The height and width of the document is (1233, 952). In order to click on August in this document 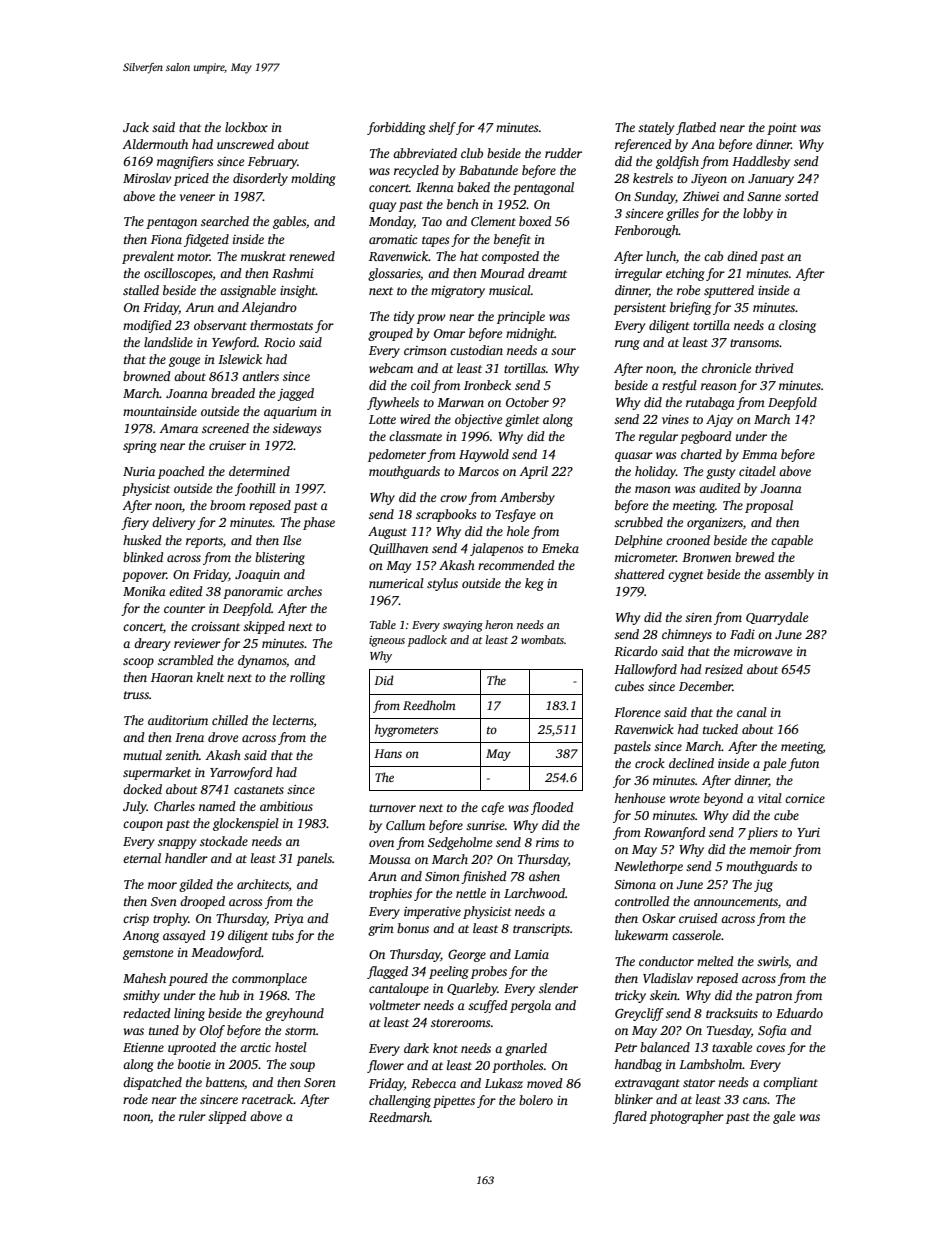, I will do `click(387, 533)`.
